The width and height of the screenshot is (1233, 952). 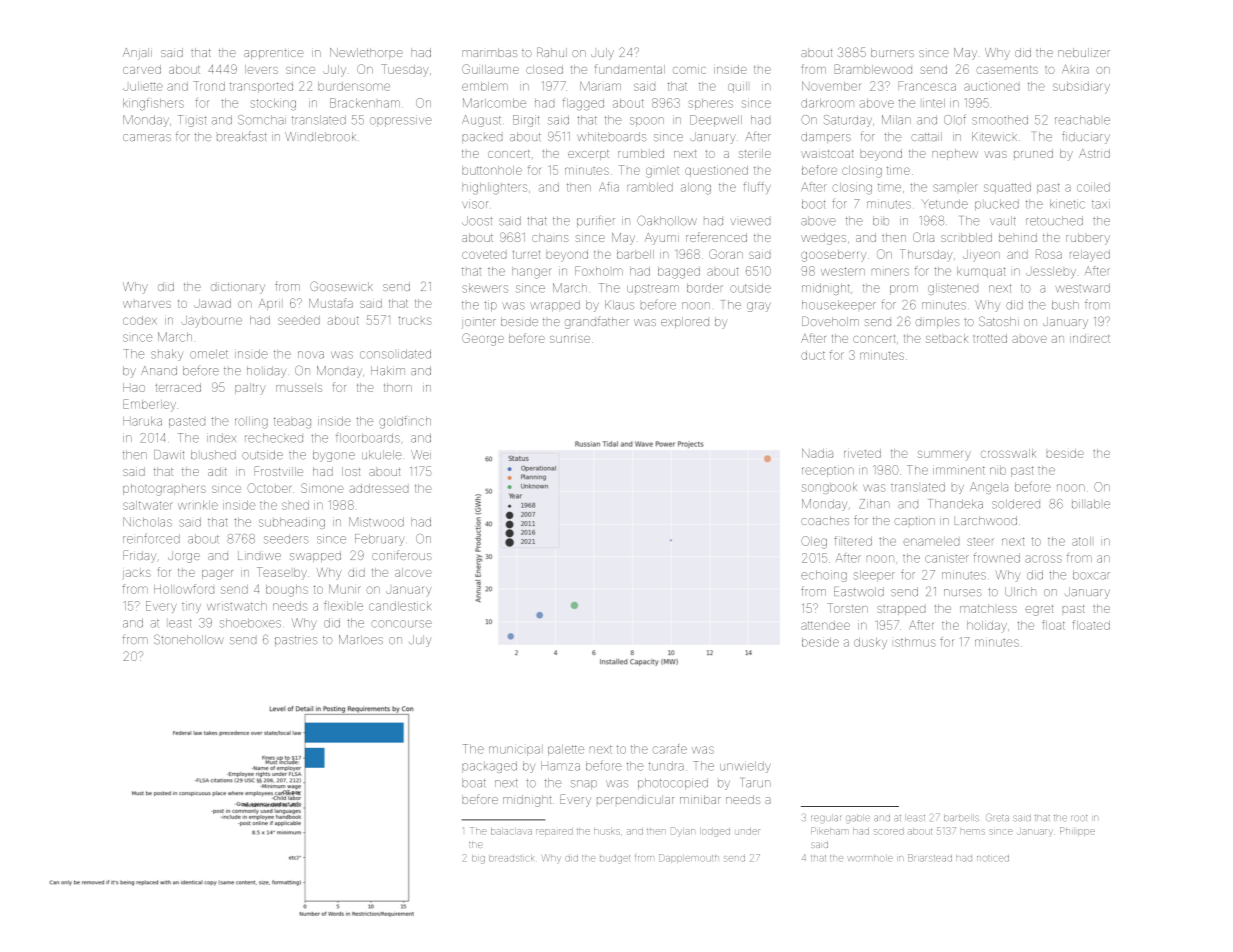 I want to click on boat, so click(x=474, y=783).
